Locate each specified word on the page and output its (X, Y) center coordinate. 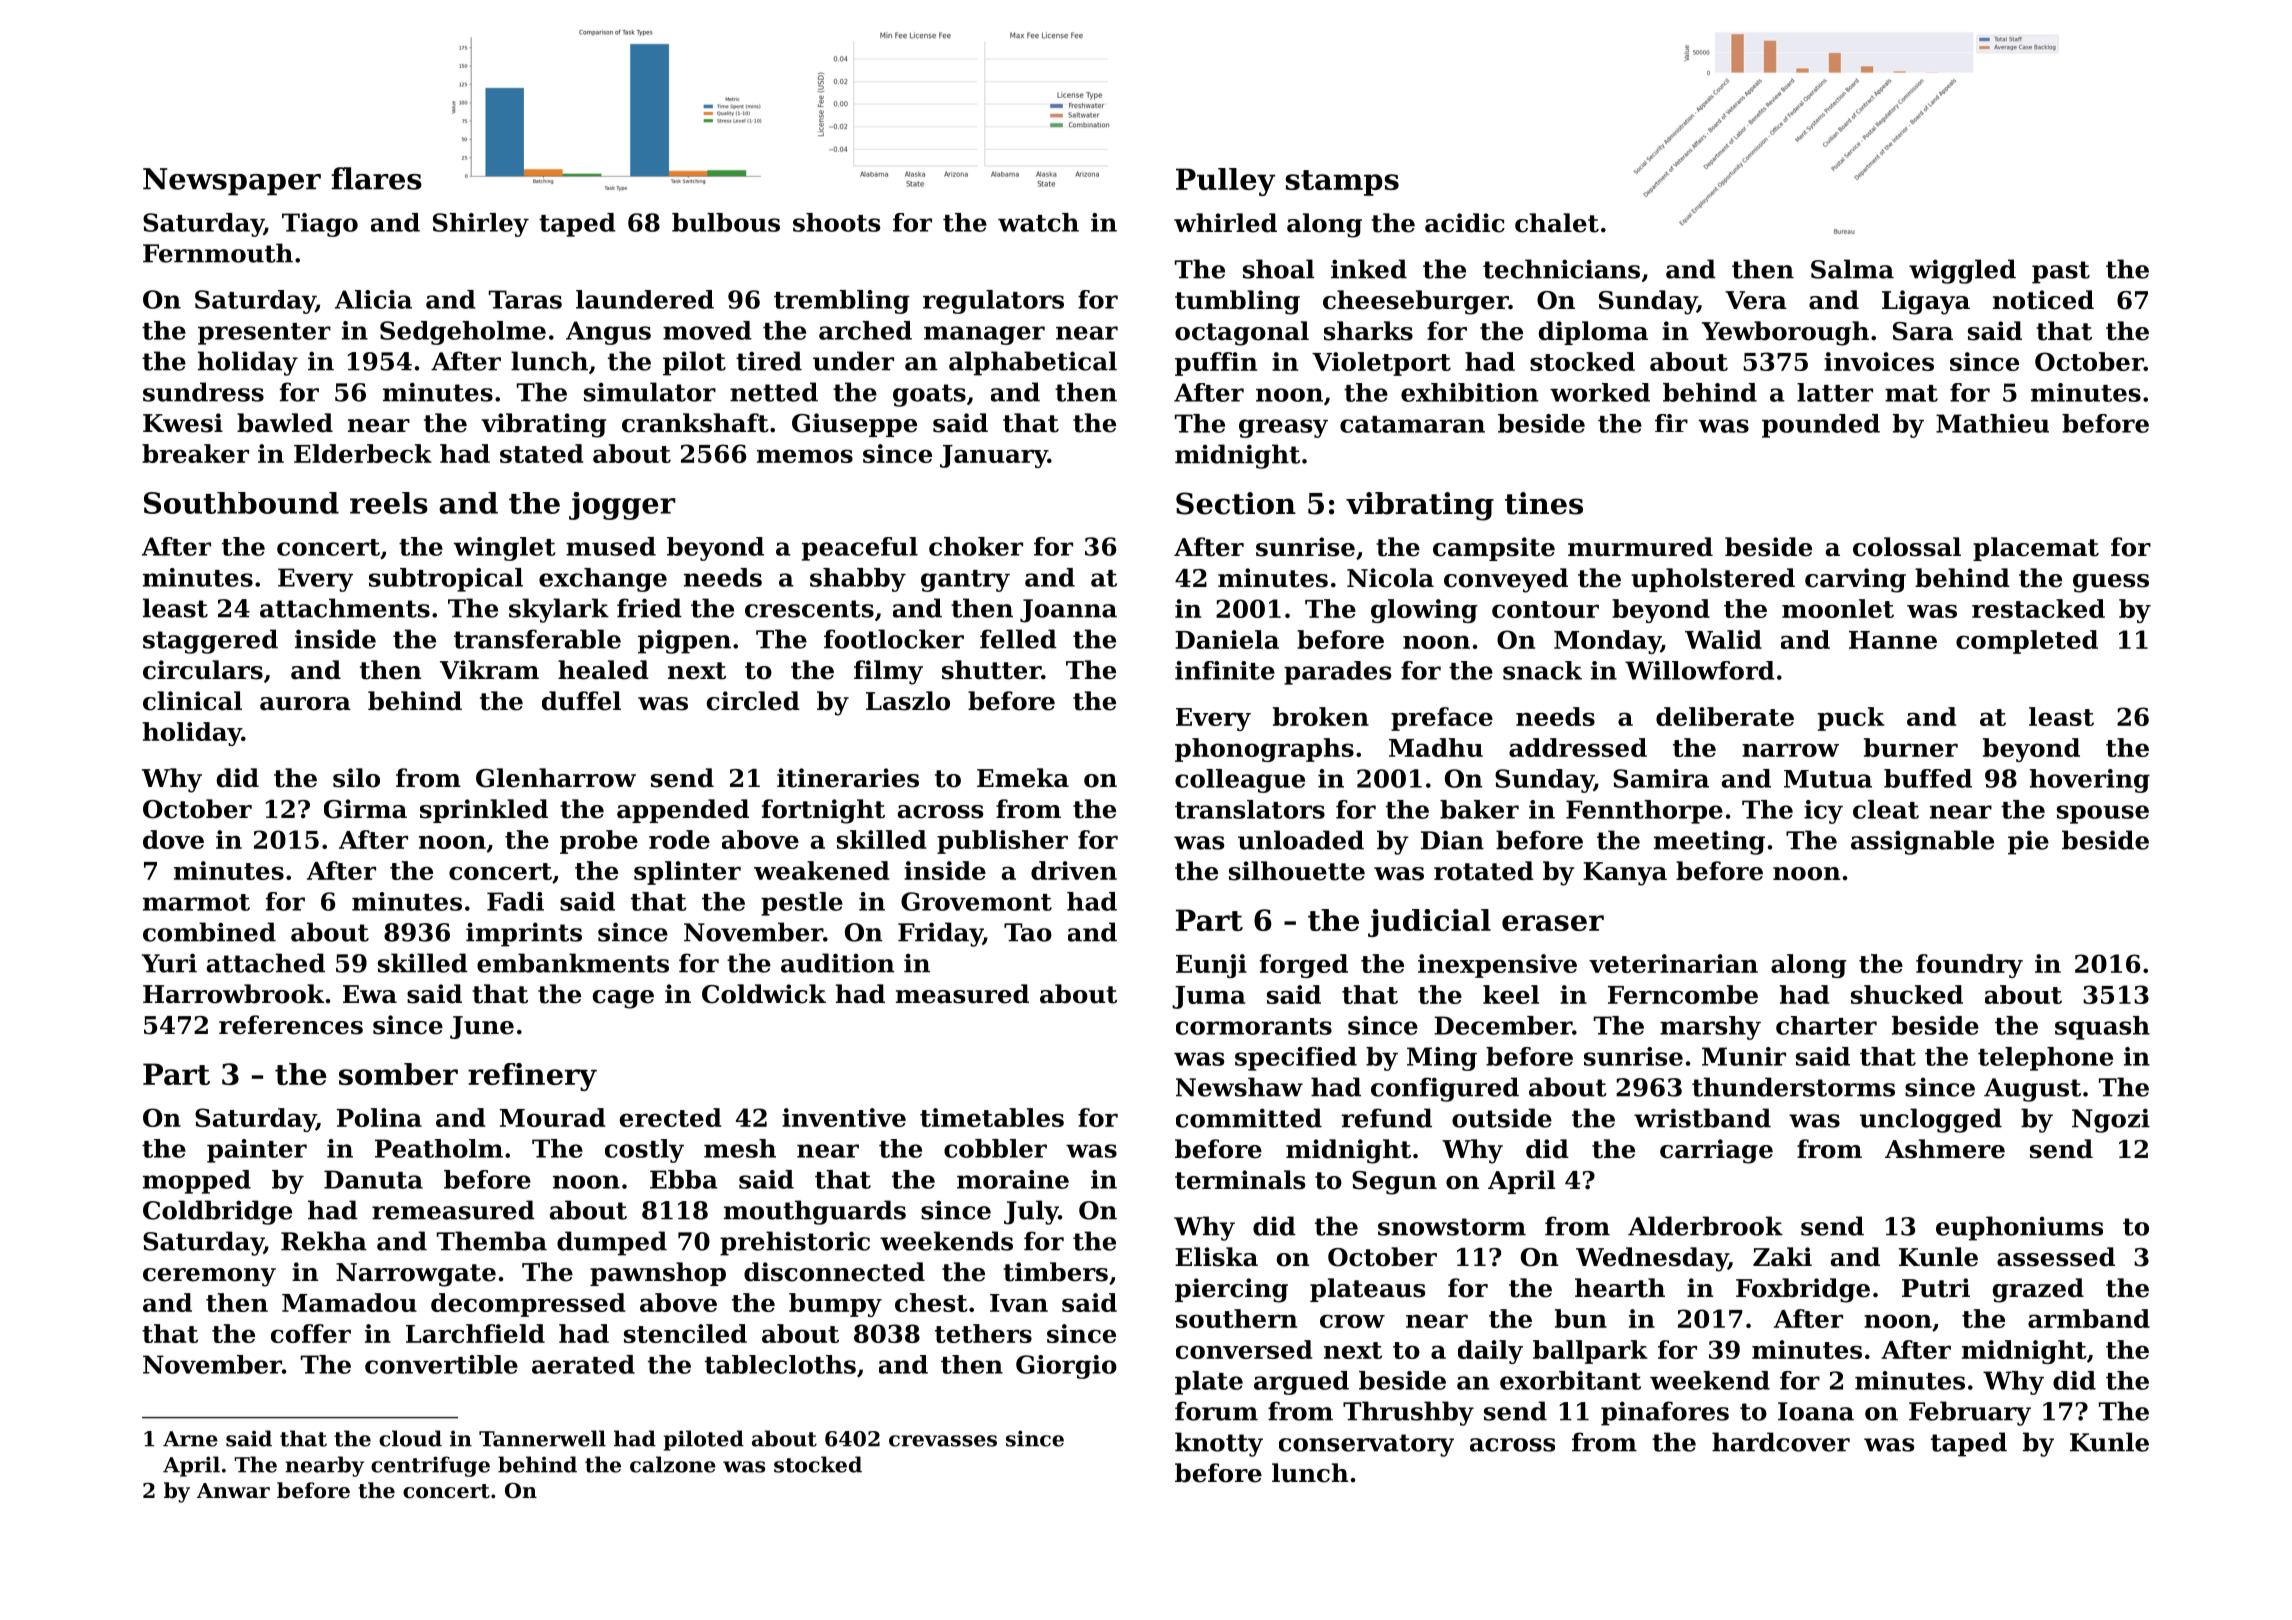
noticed (2043, 300)
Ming (1442, 1059)
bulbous (726, 222)
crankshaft (695, 423)
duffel (581, 701)
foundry (1969, 966)
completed (2027, 642)
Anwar (233, 1491)
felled (1018, 639)
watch (1038, 222)
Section (1236, 503)
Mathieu (1992, 423)
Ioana (1816, 1411)
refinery (532, 1077)
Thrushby (1408, 1413)
